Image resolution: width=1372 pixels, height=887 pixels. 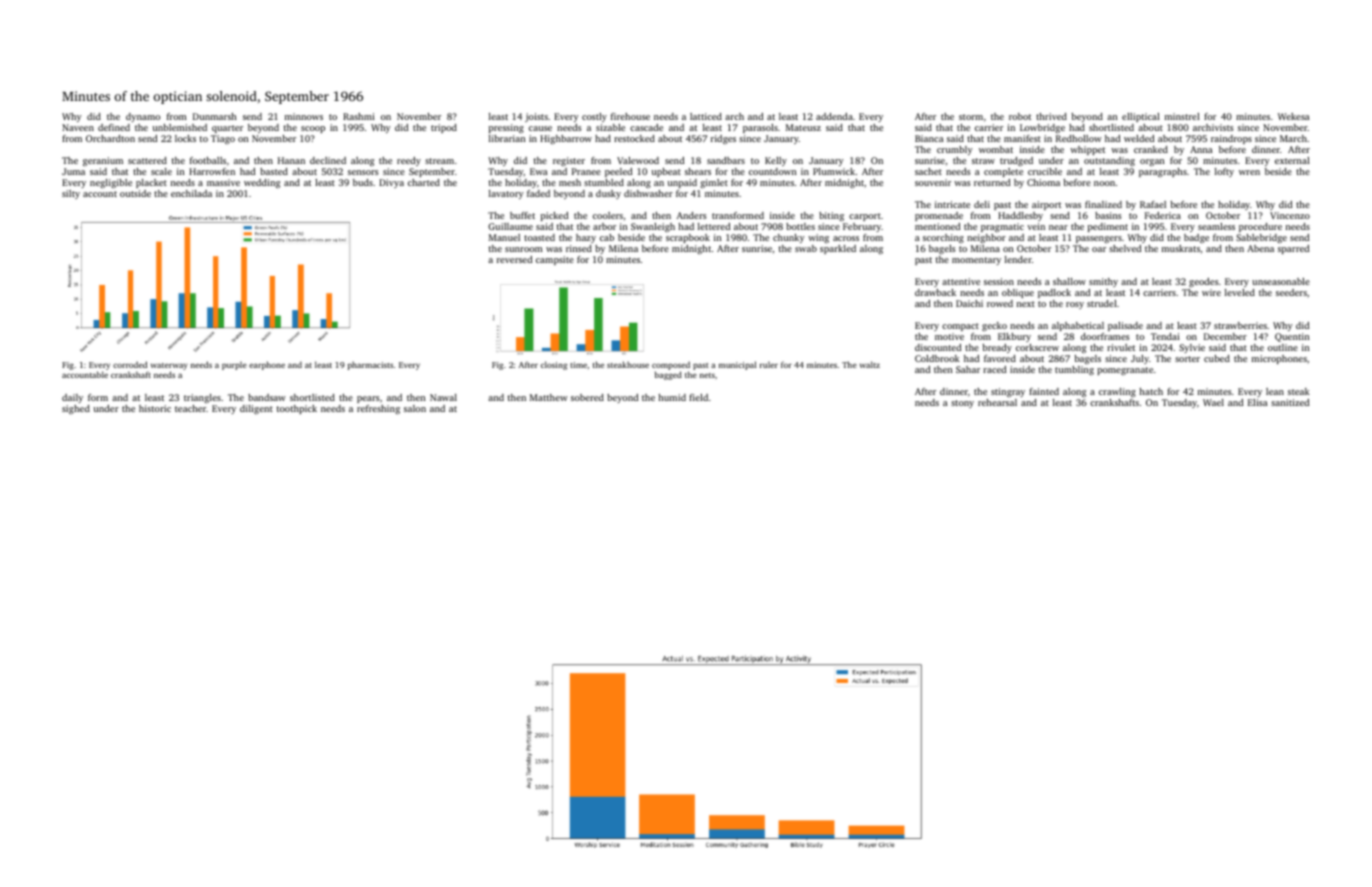 What do you see at coordinates (937, 358) in the screenshot?
I see `Coldbrook` at bounding box center [937, 358].
